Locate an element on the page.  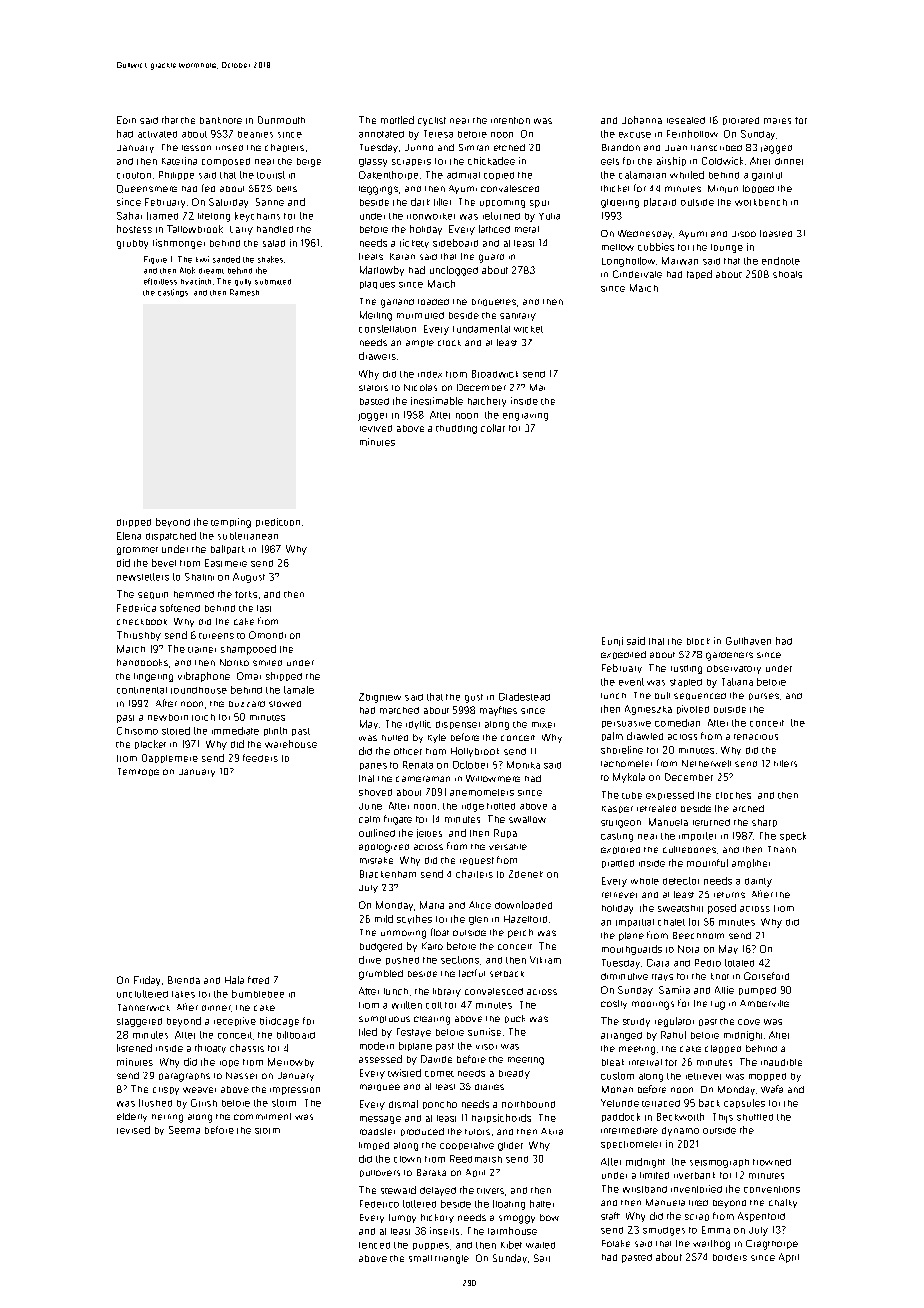
bevel is located at coordinates (164, 563).
